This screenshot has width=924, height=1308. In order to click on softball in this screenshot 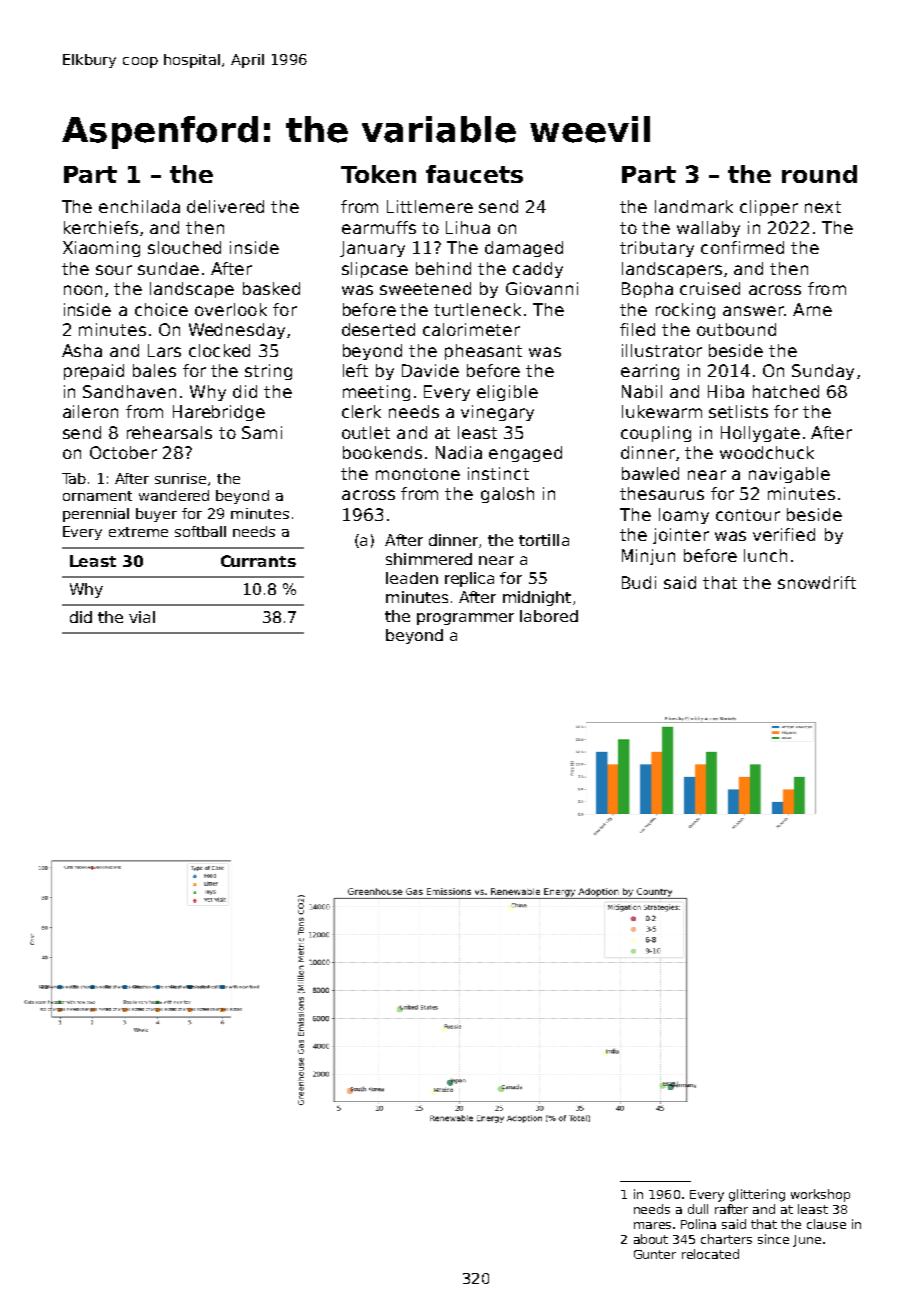, I will do `click(200, 531)`.
